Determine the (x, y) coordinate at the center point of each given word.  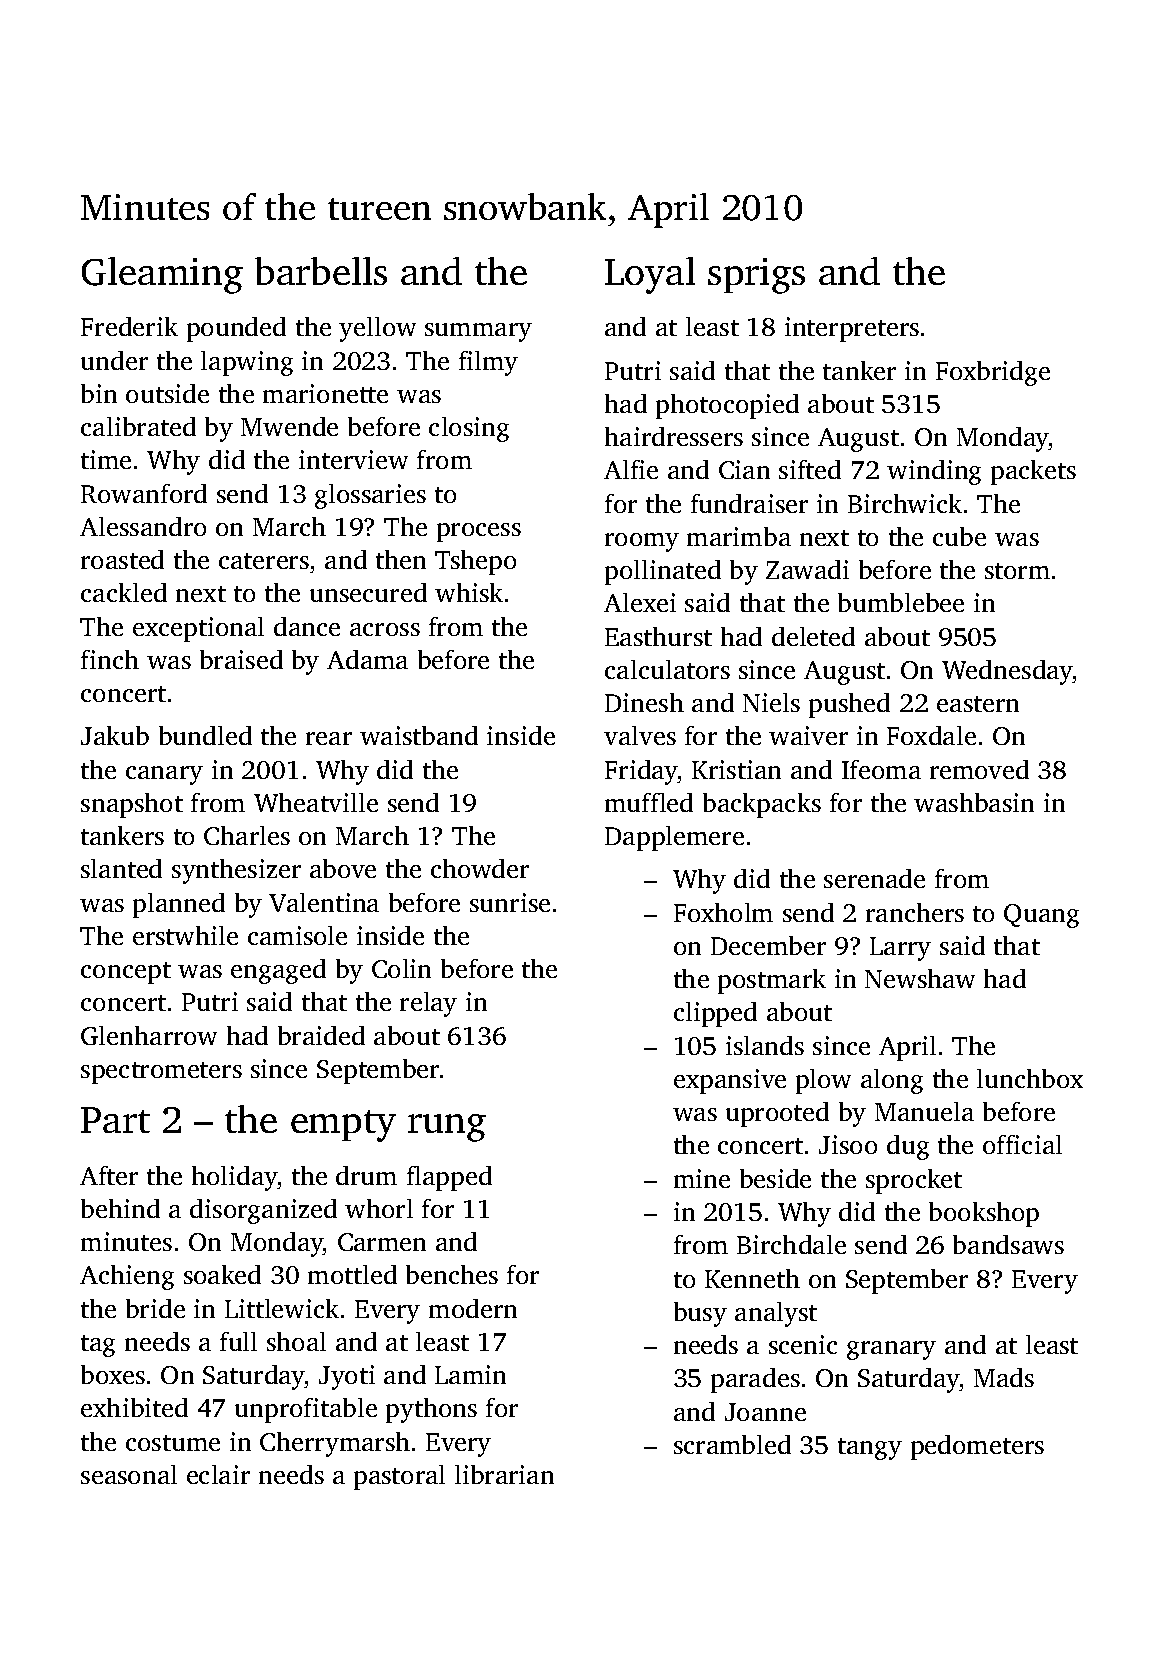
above (343, 868)
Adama (367, 659)
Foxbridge (993, 373)
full (238, 1341)
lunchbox (1030, 1078)
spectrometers (161, 1073)
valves (640, 735)
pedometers (977, 1447)
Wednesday (1007, 672)
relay (428, 1004)
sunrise (510, 902)
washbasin (974, 802)
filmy (488, 363)
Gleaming (162, 275)
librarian (504, 1474)
